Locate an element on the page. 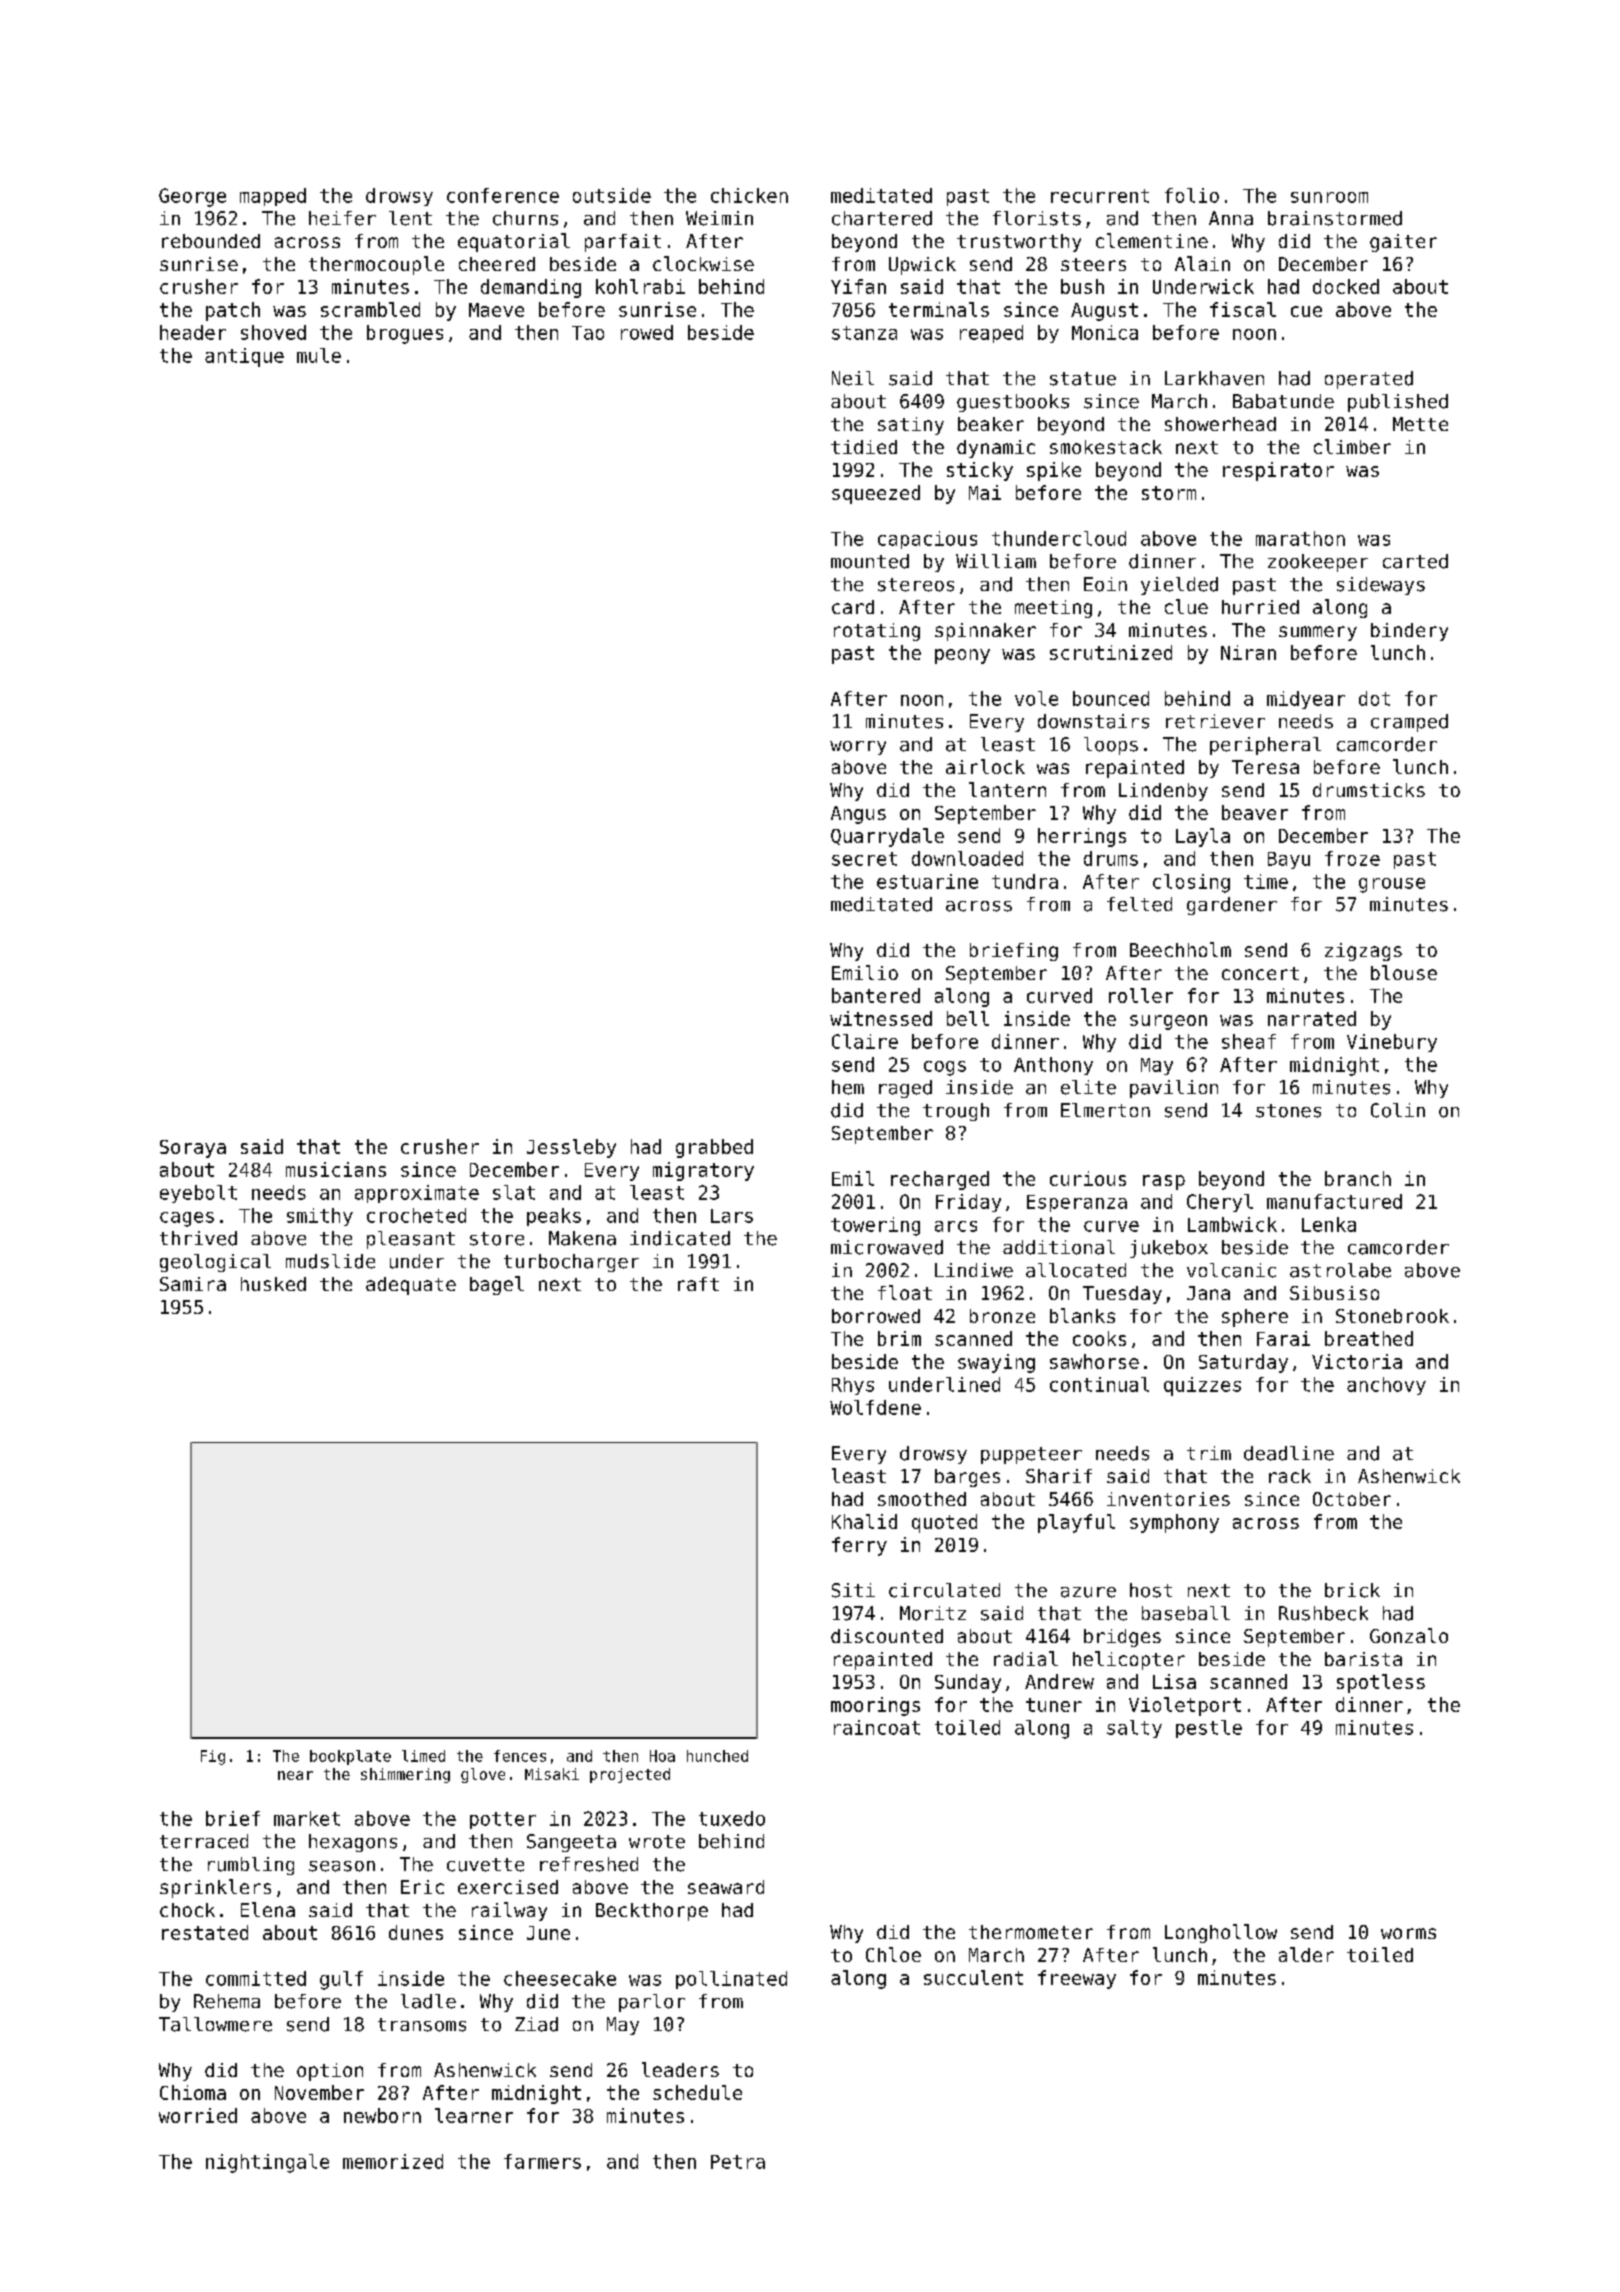  bell is located at coordinates (968, 1018).
